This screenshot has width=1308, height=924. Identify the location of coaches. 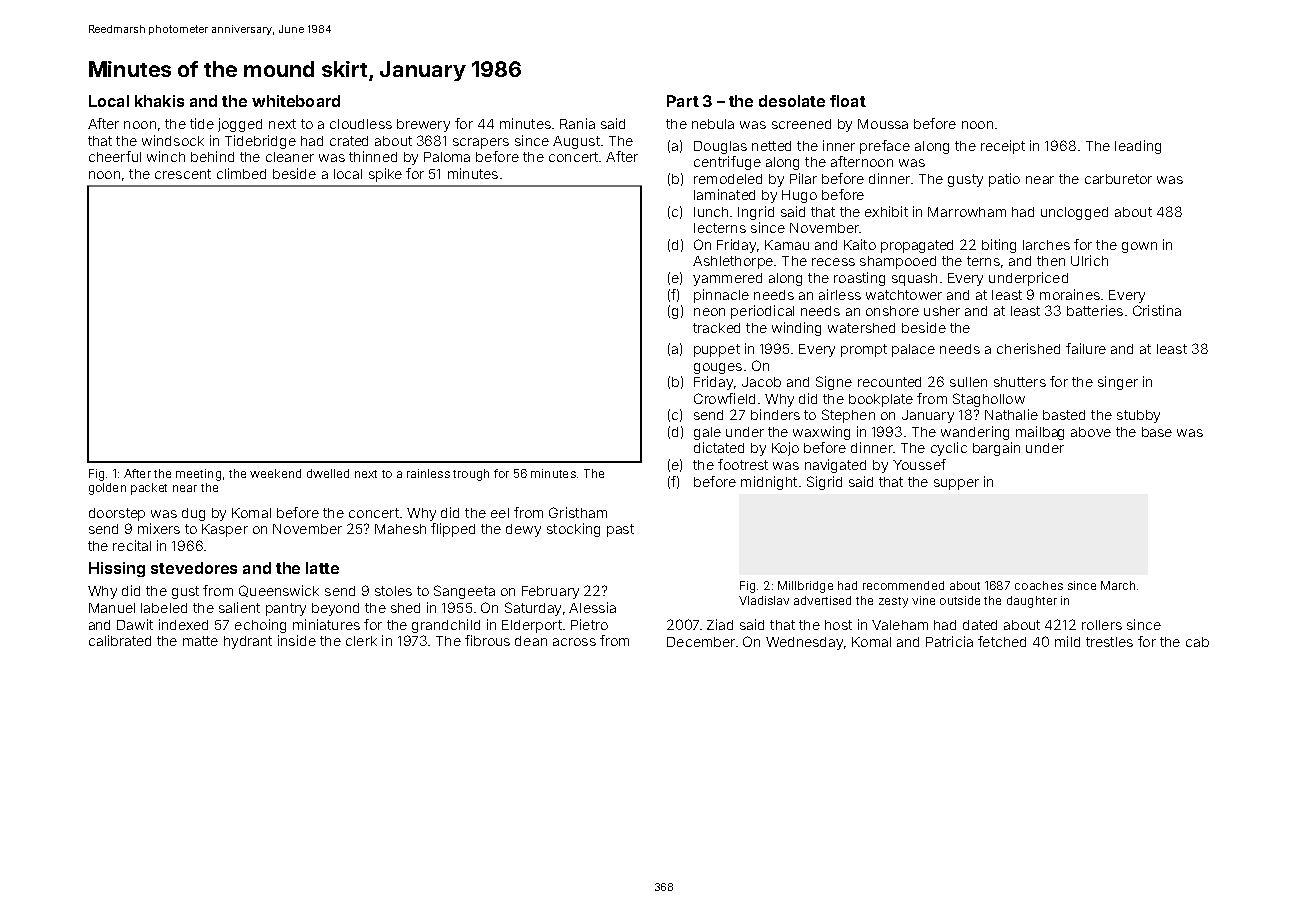
(1039, 585).
